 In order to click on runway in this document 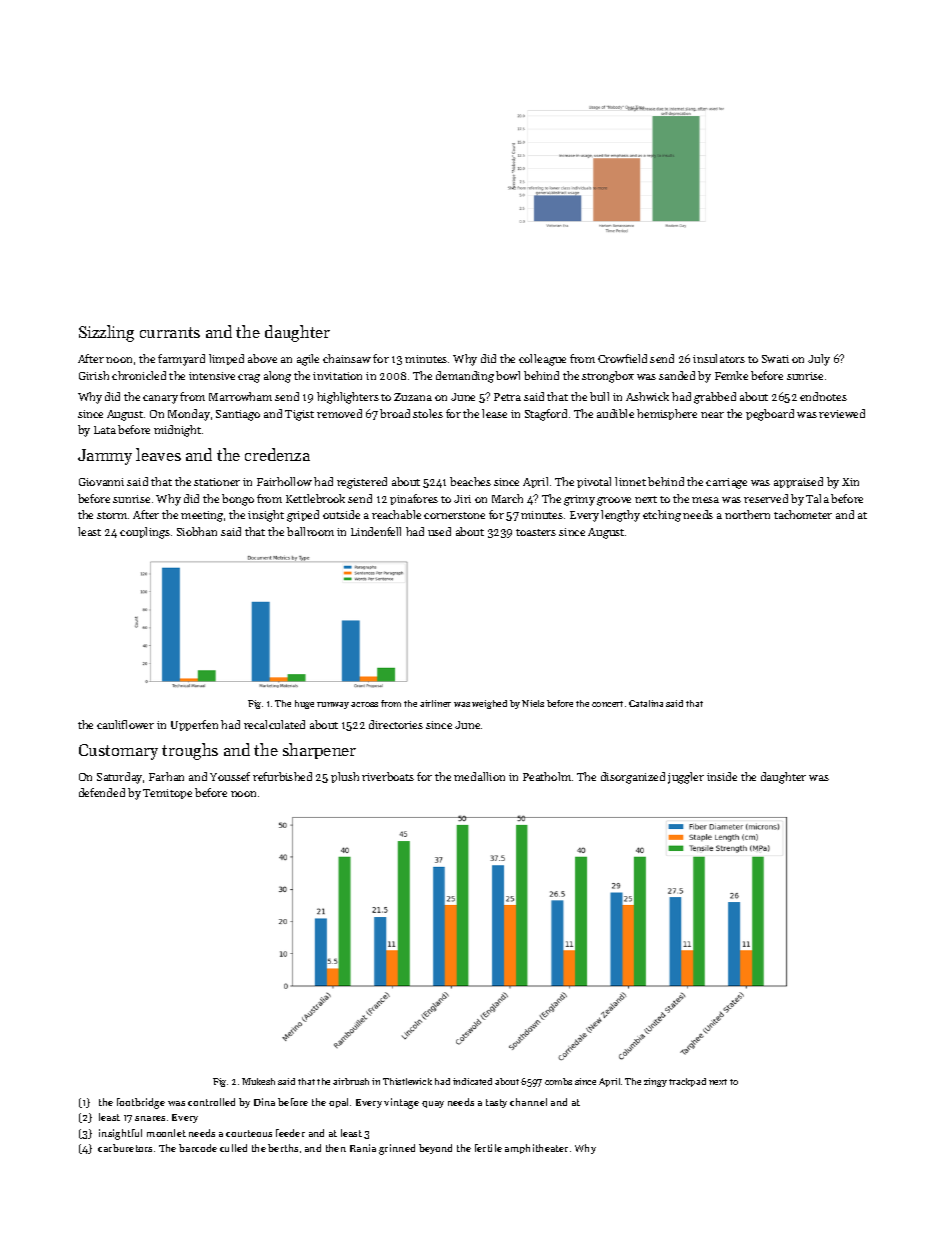, I will do `click(333, 705)`.
